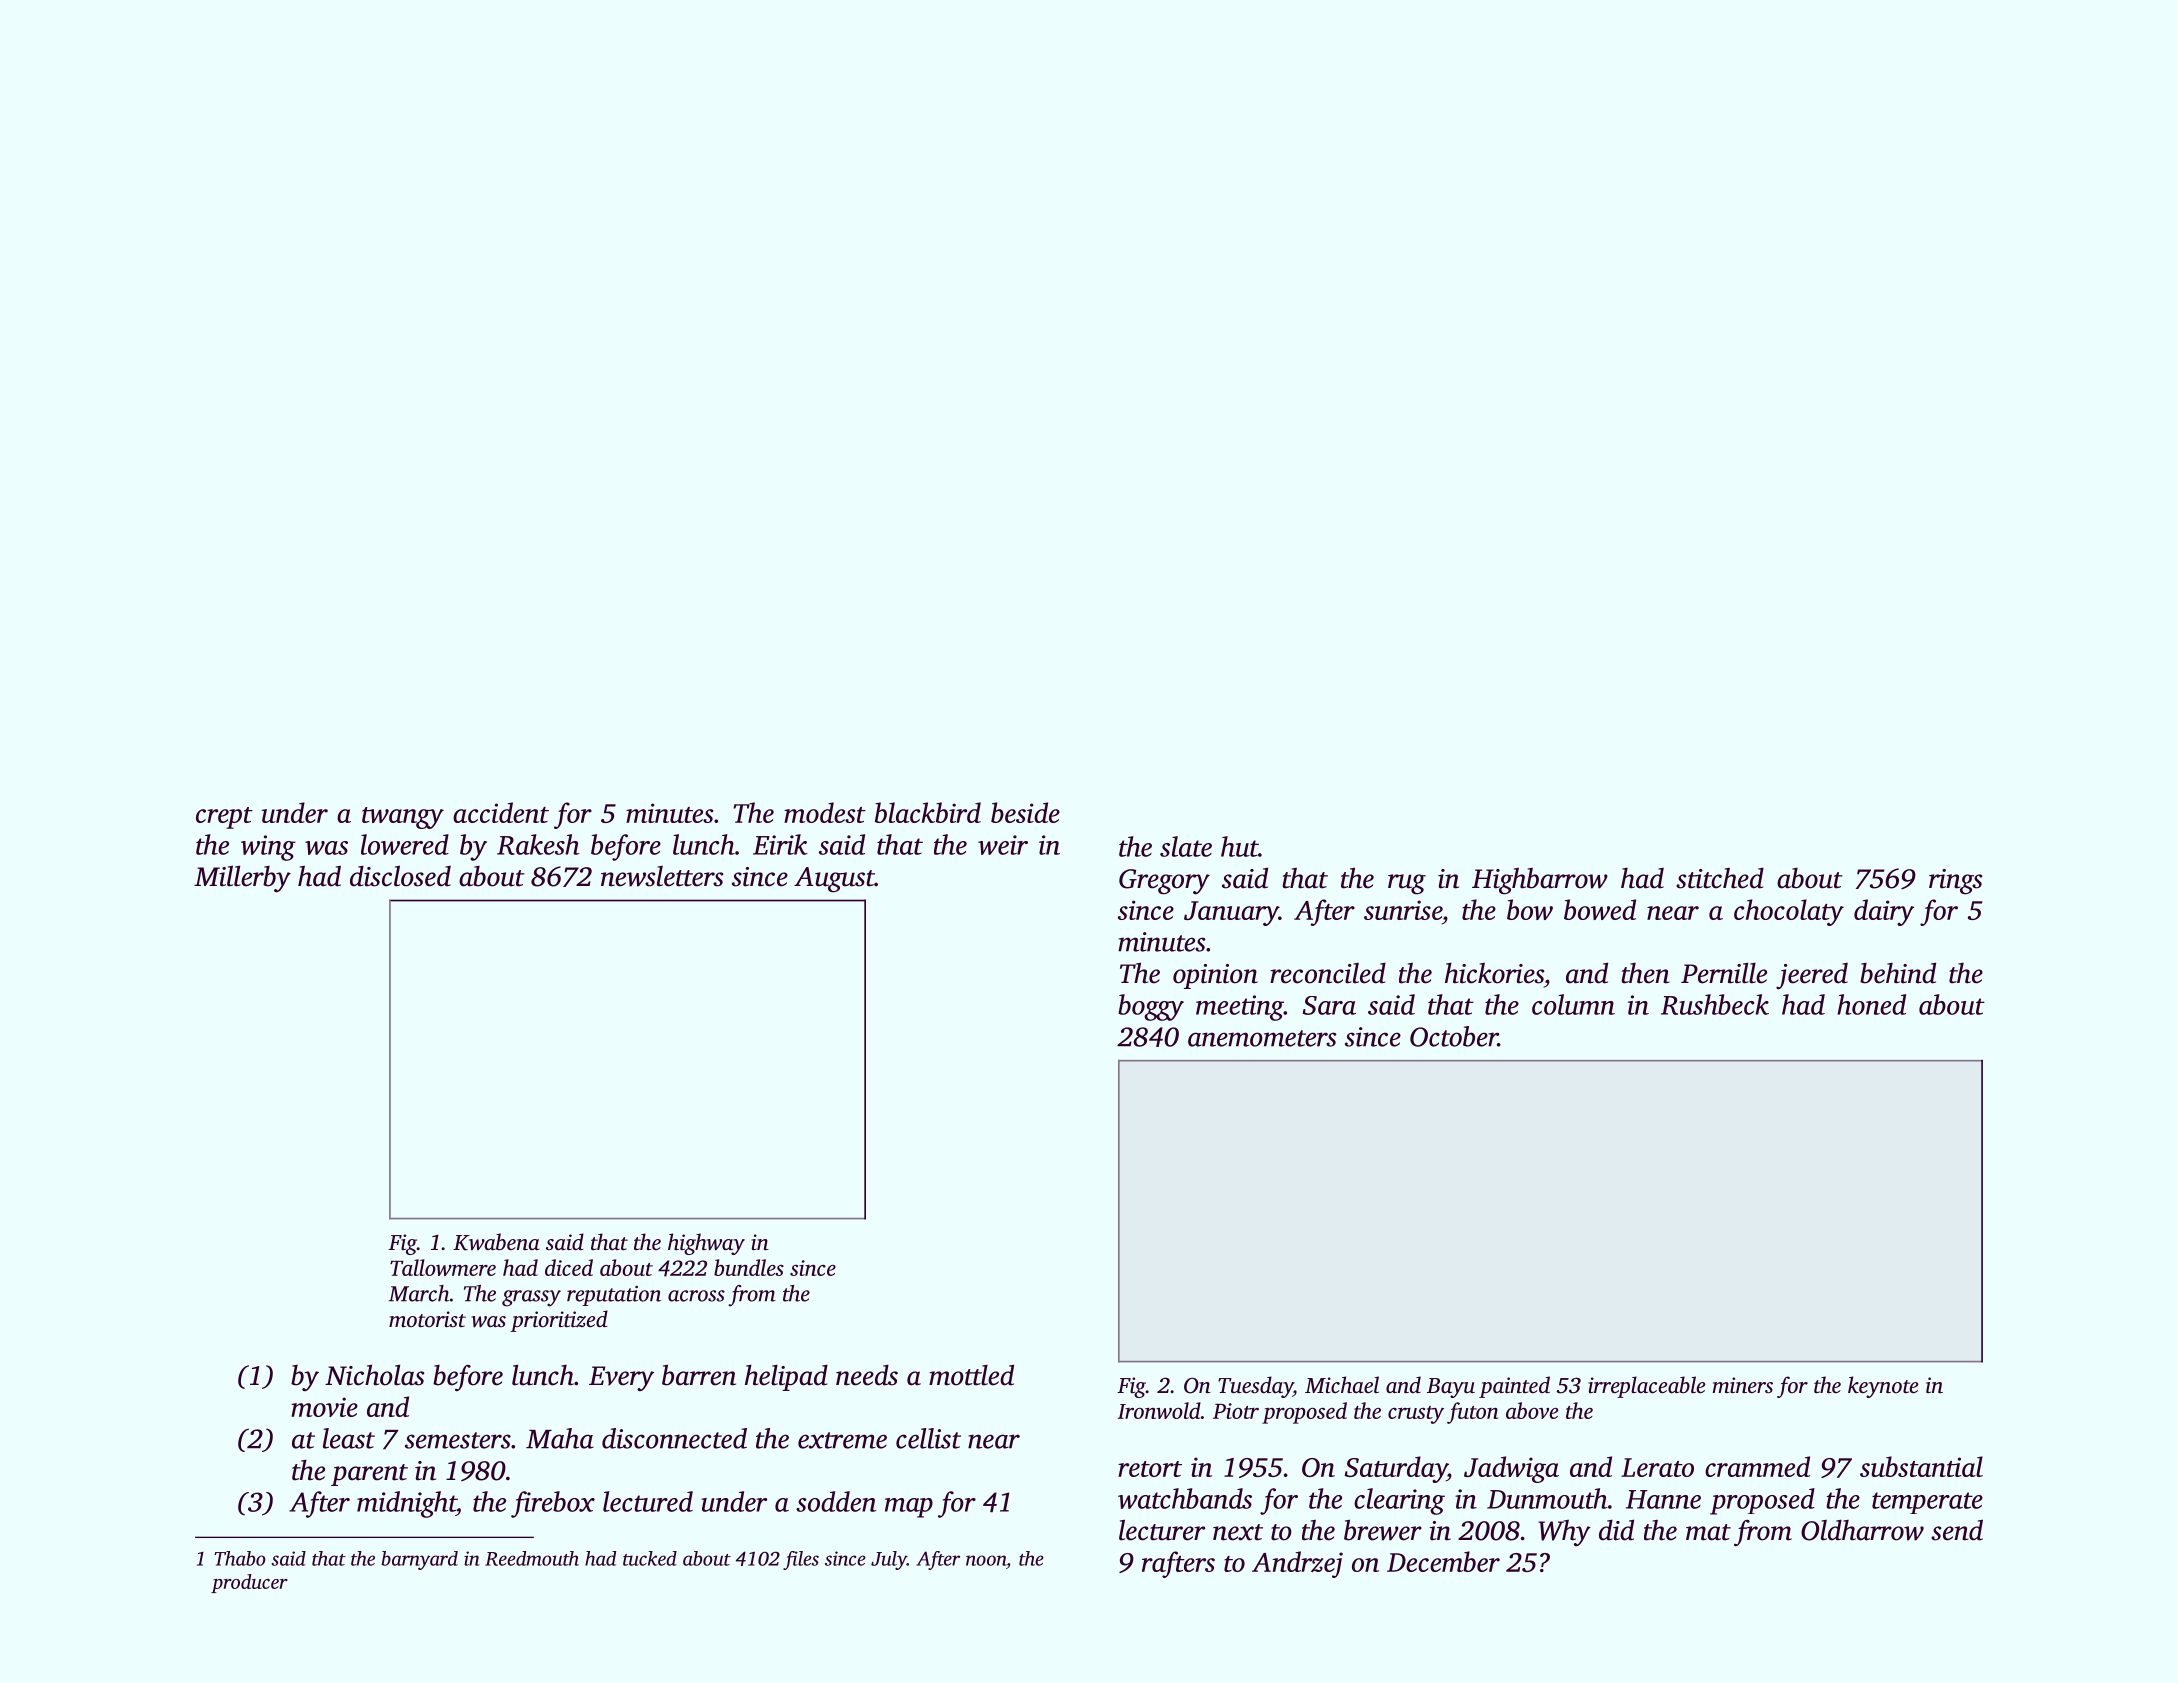 Image resolution: width=2178 pixels, height=1683 pixels. Describe the element at coordinates (971, 1375) in the screenshot. I see `mottled` at that location.
